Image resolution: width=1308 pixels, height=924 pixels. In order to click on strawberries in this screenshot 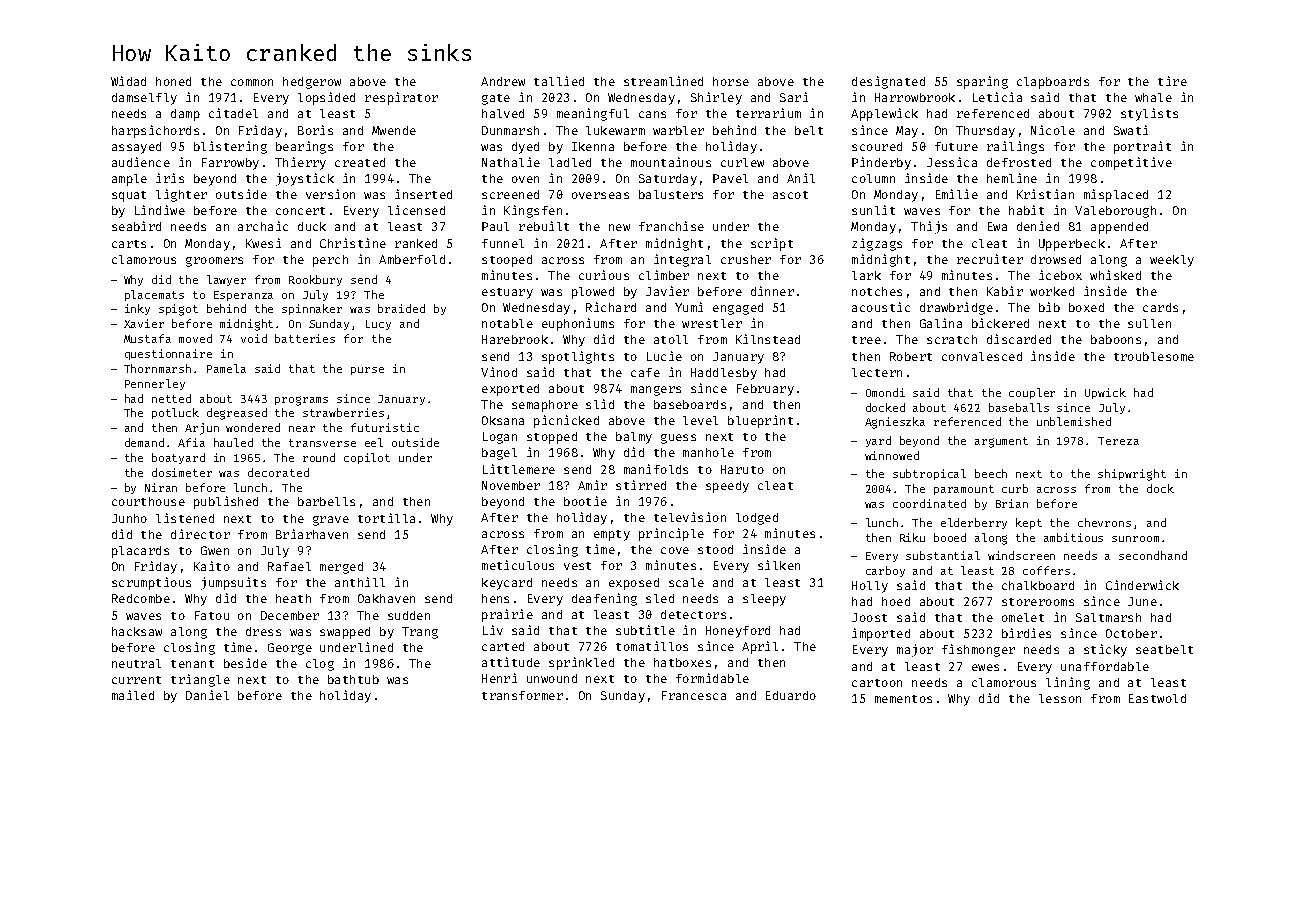, I will do `click(343, 412)`.
